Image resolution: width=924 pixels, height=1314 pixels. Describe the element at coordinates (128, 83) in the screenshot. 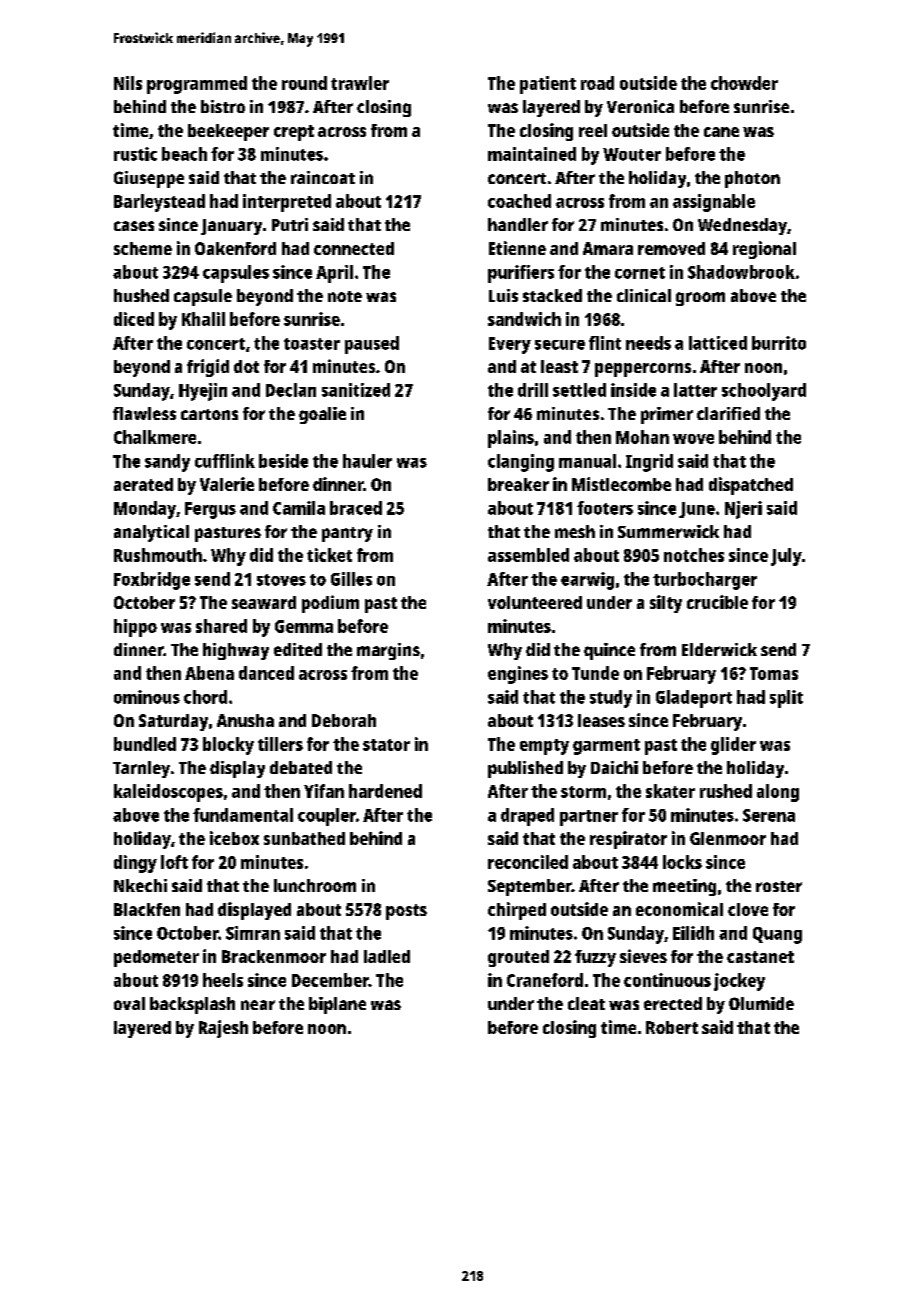

I see `Nils` at that location.
